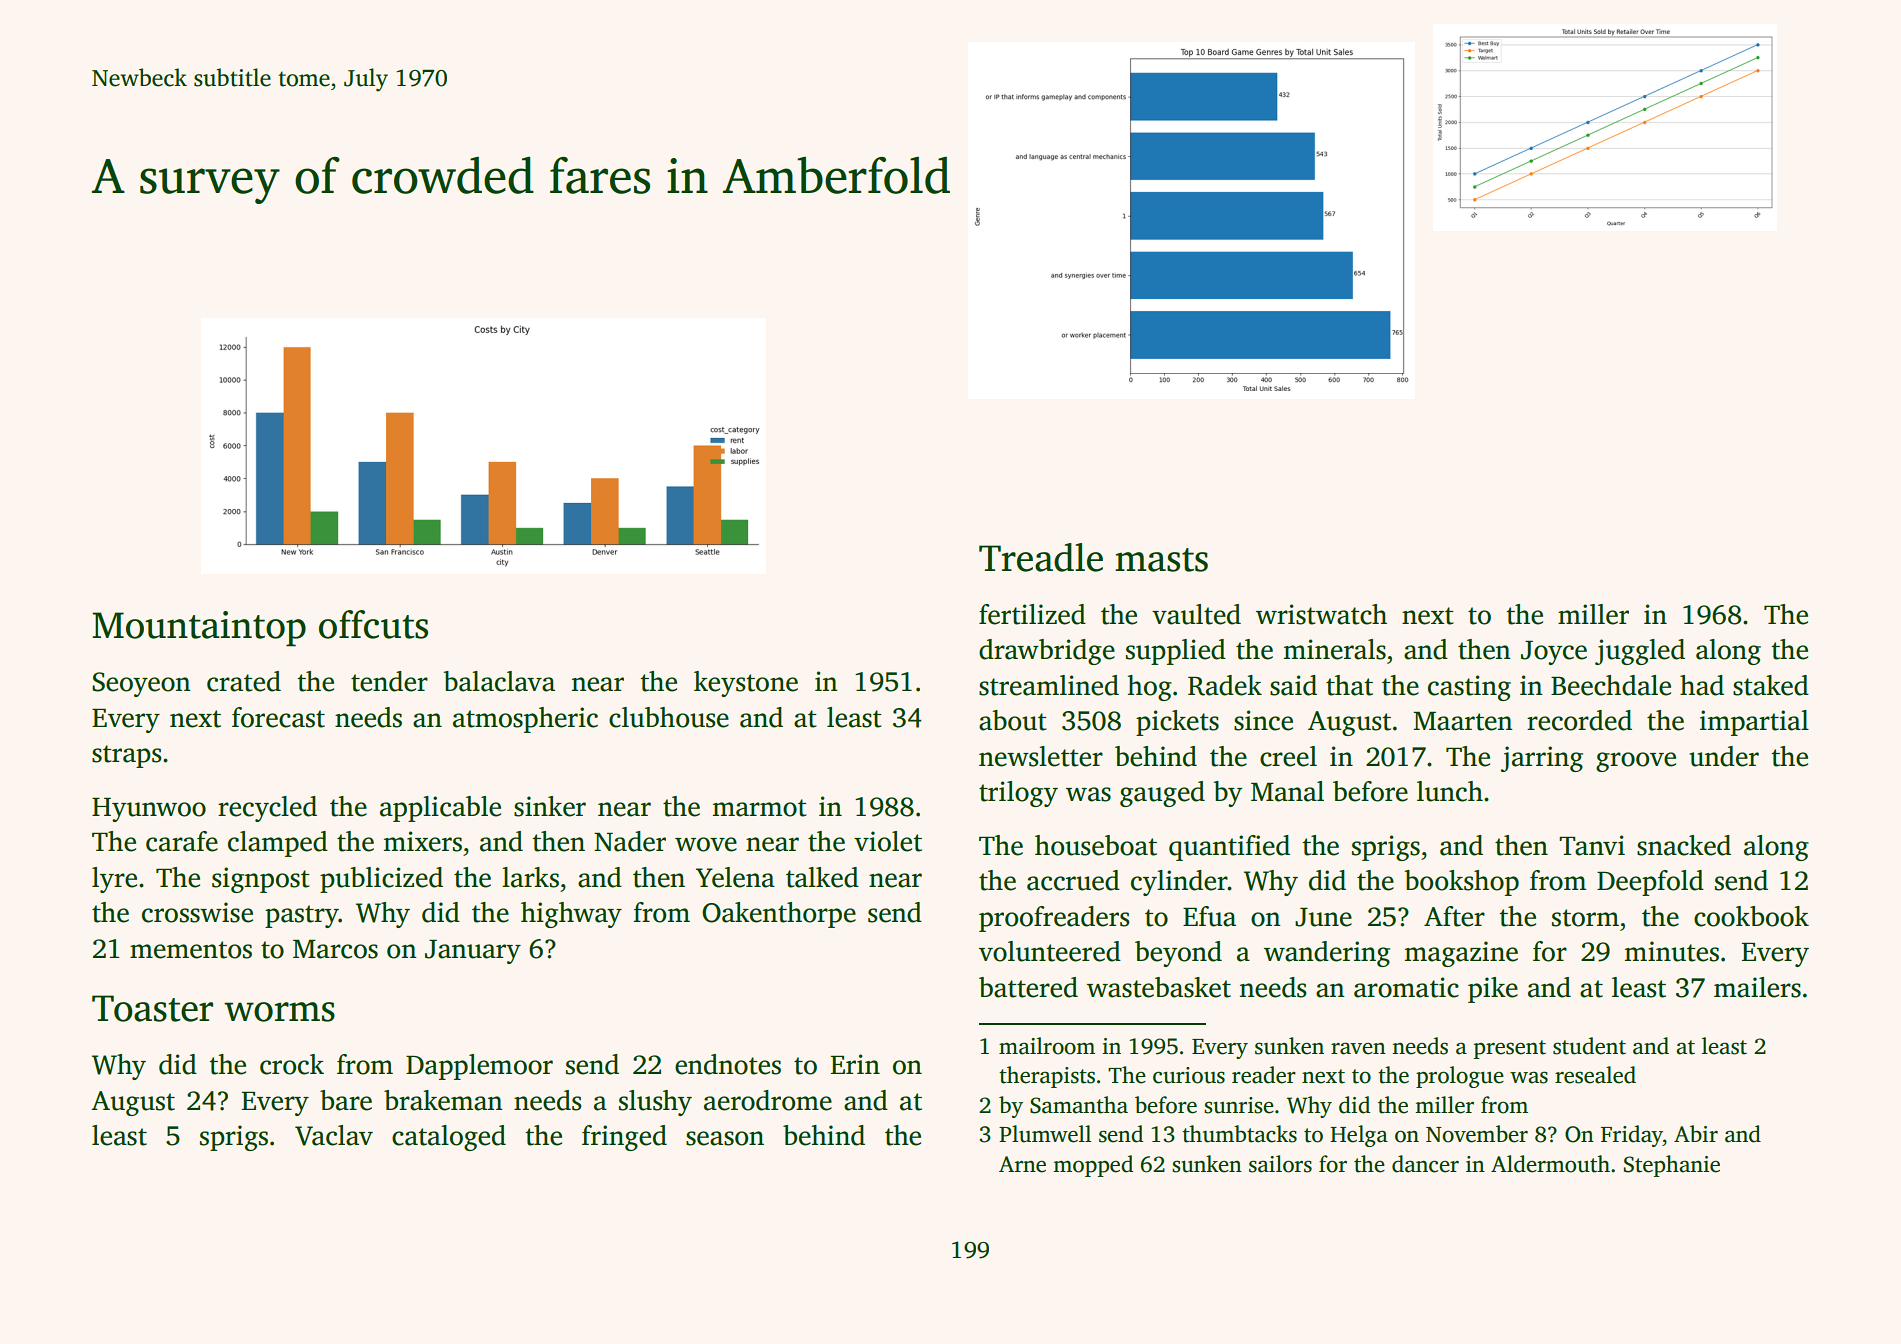  Describe the element at coordinates (760, 808) in the page. I see `marmot` at that location.
